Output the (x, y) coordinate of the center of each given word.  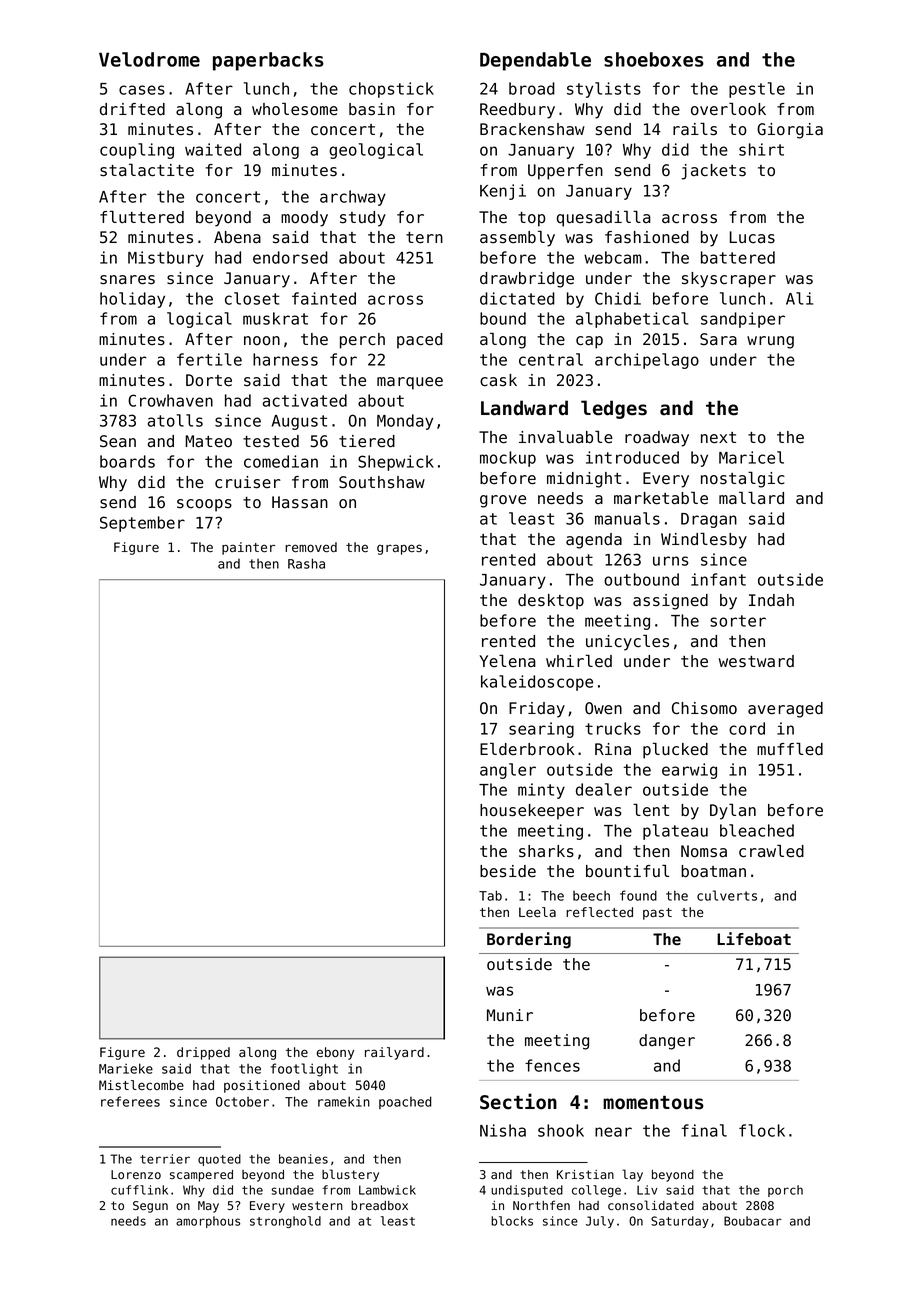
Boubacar (753, 1221)
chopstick (391, 90)
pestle (757, 90)
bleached (757, 830)
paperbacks (268, 61)
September (142, 524)
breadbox (379, 1205)
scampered (201, 1176)
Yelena (508, 661)
